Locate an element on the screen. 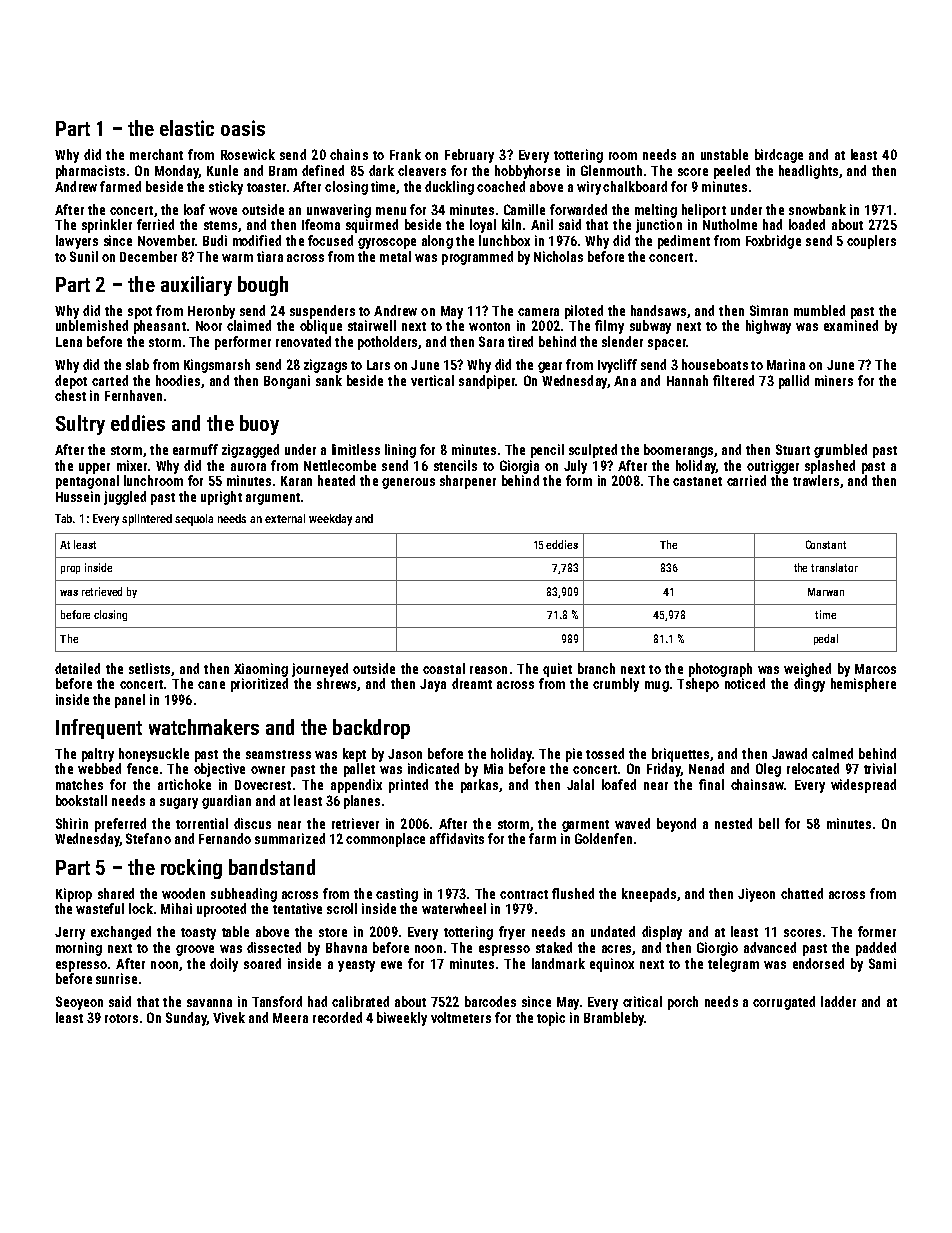 Image resolution: width=952 pixels, height=1233 pixels. translator is located at coordinates (834, 567).
